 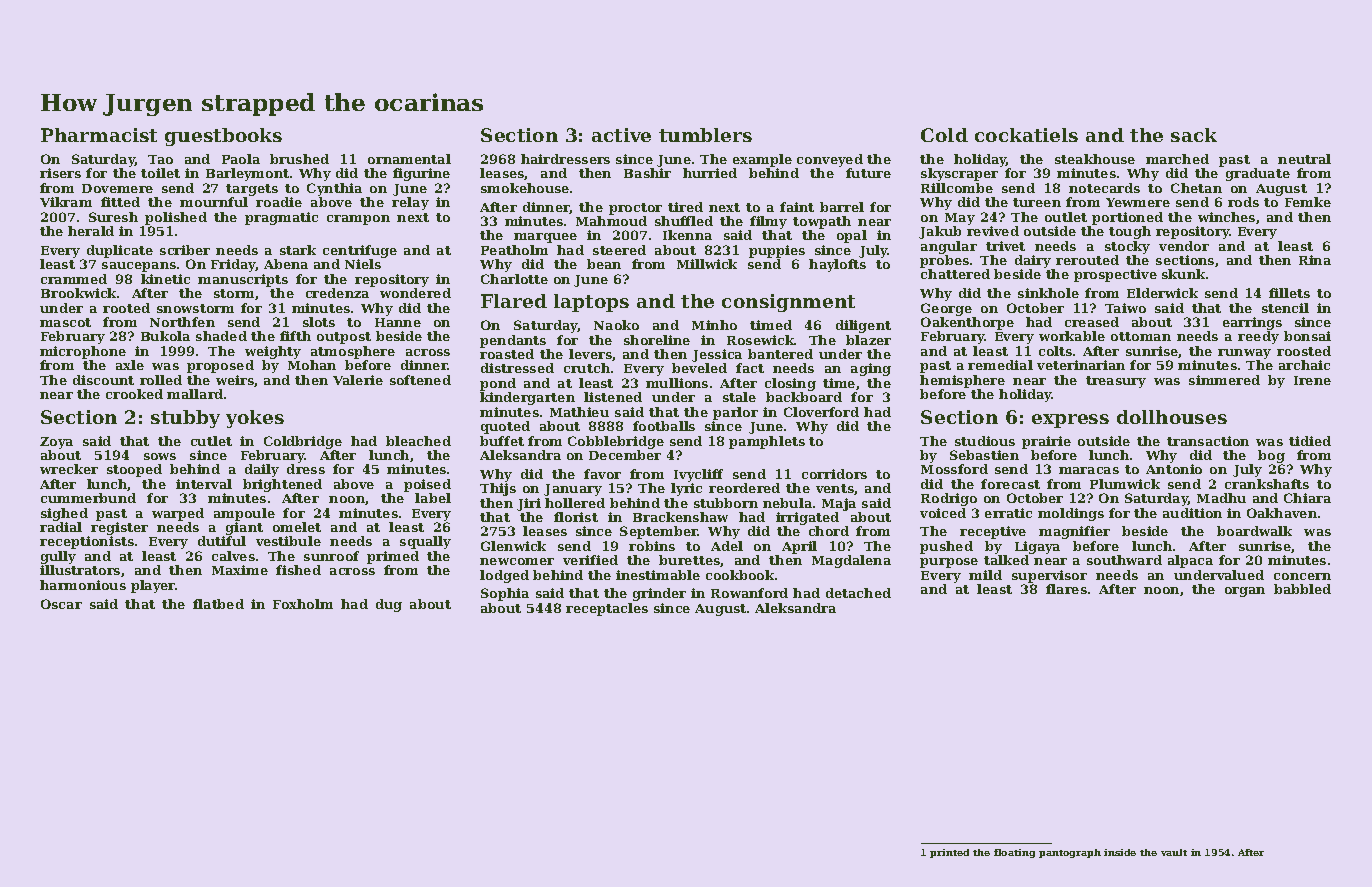 I want to click on dug, so click(x=389, y=605).
